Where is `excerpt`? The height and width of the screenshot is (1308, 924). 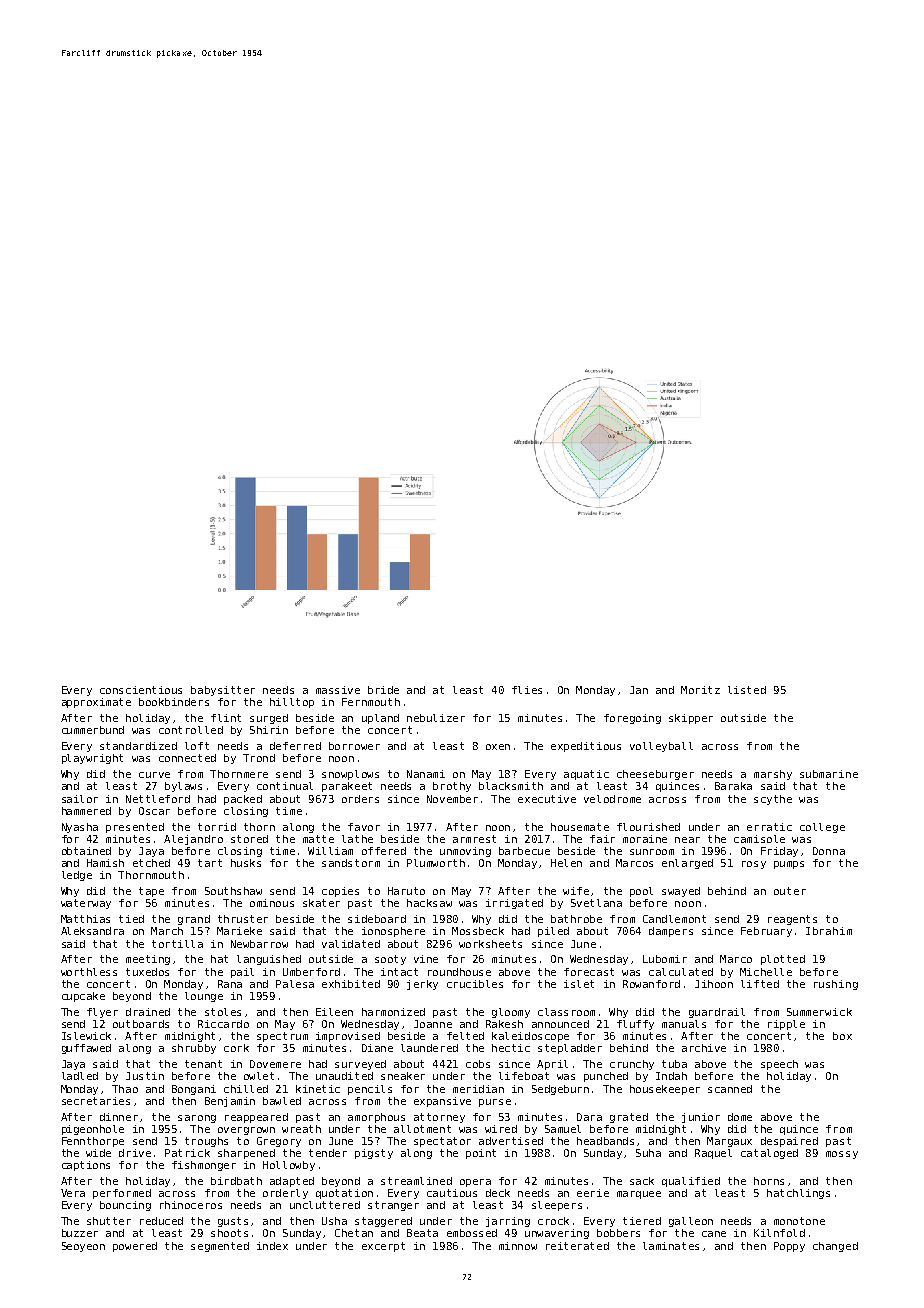 excerpt is located at coordinates (383, 1247).
